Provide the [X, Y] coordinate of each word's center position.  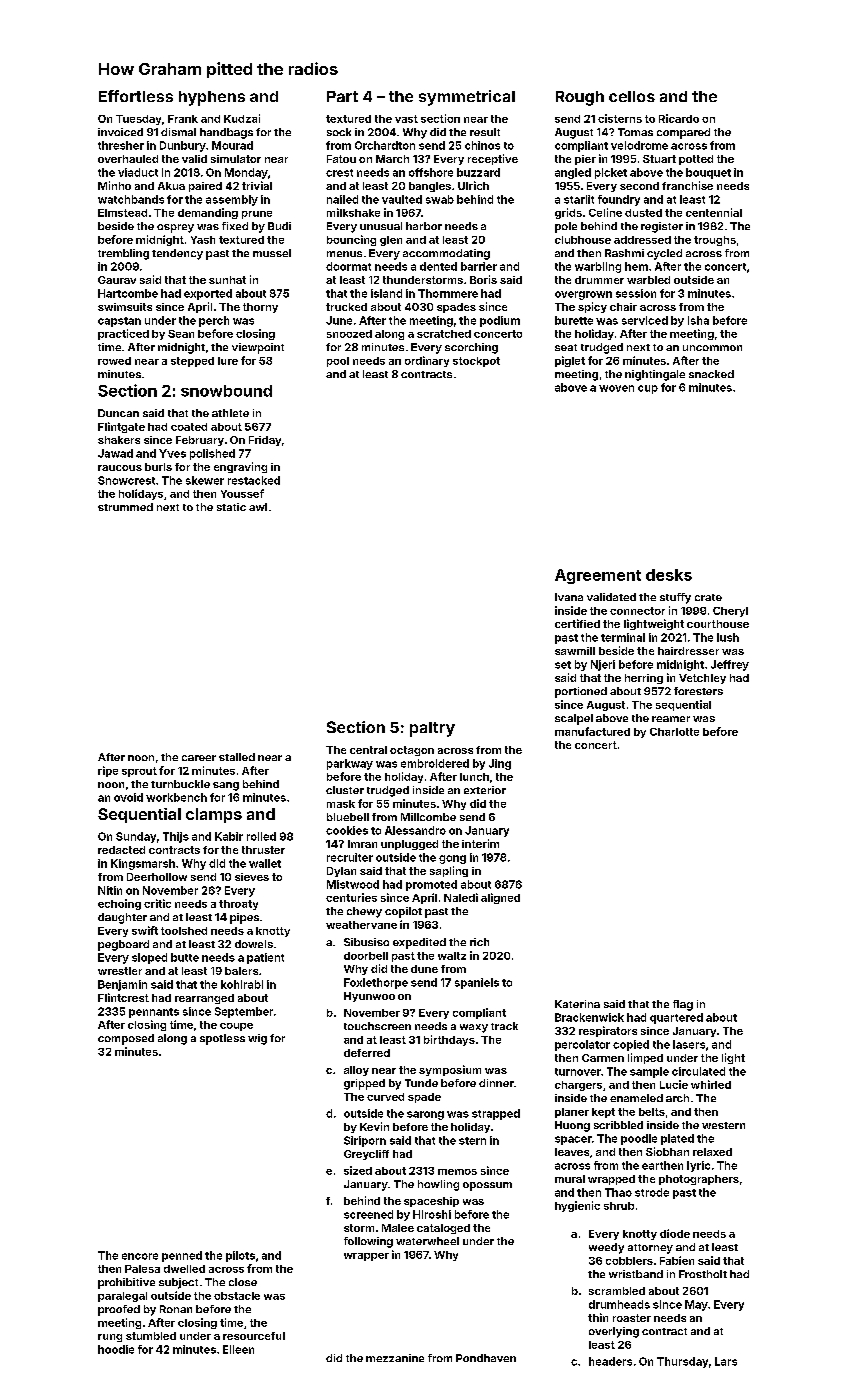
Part [342, 96]
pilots [240, 1256]
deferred [367, 1053]
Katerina [577, 1004]
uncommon [712, 348]
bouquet [708, 173]
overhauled [128, 159]
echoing [119, 904]
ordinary [427, 361]
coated [189, 427]
